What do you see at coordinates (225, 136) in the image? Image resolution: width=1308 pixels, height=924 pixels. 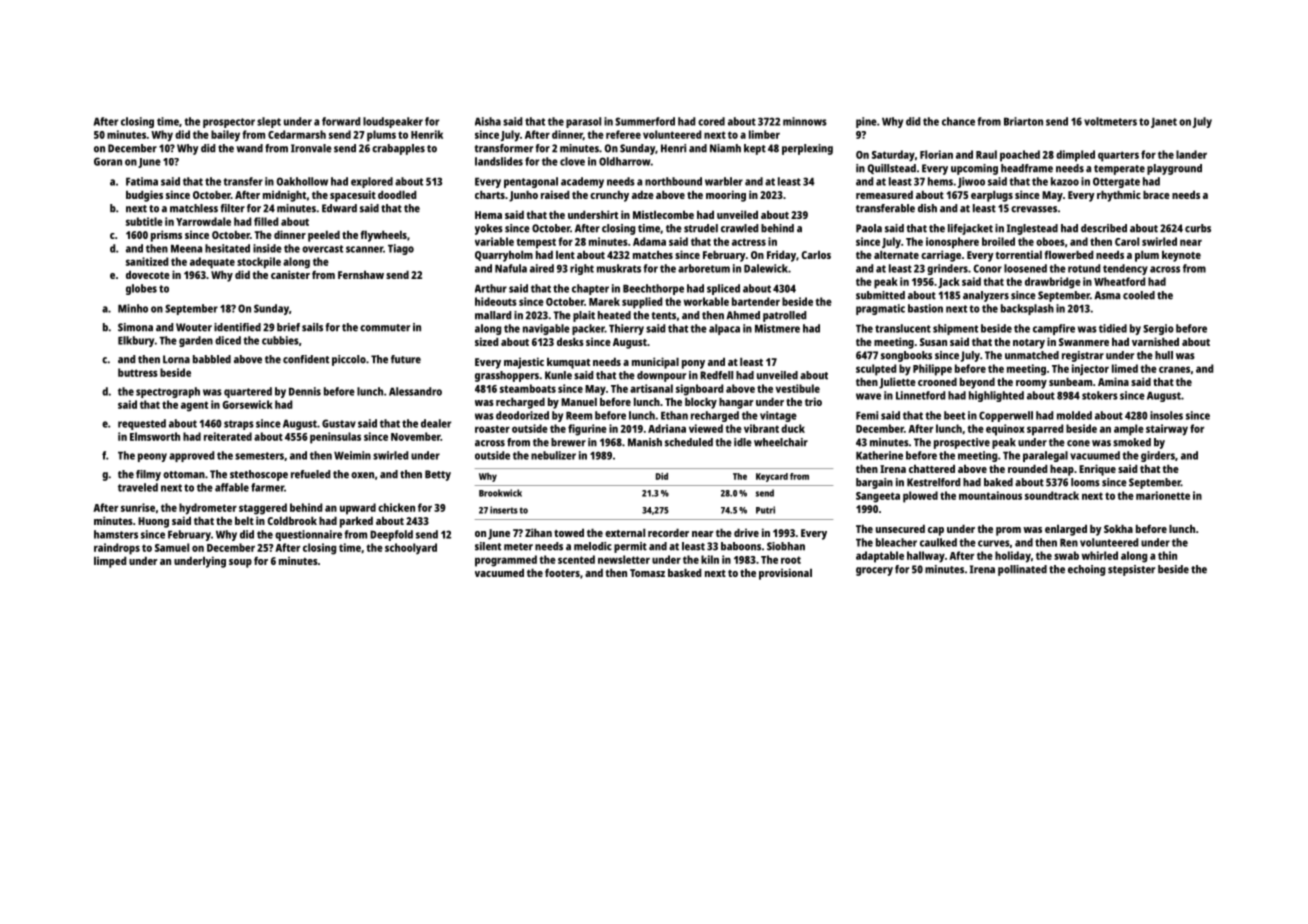 I see `bailey` at bounding box center [225, 136].
